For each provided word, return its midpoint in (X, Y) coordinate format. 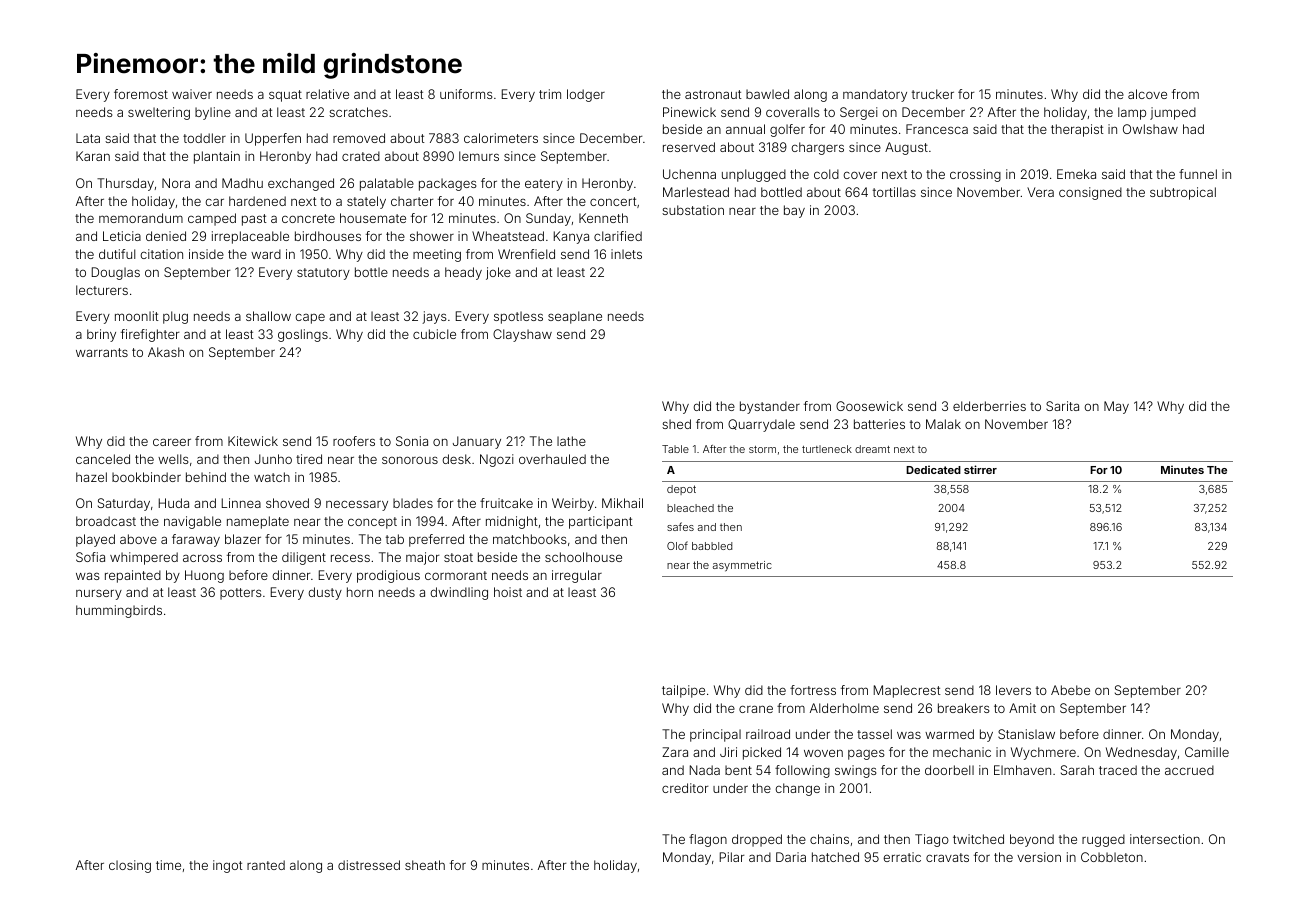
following (802, 771)
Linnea (241, 503)
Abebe (1070, 690)
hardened (257, 201)
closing (130, 866)
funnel (1198, 174)
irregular (577, 576)
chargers (817, 148)
